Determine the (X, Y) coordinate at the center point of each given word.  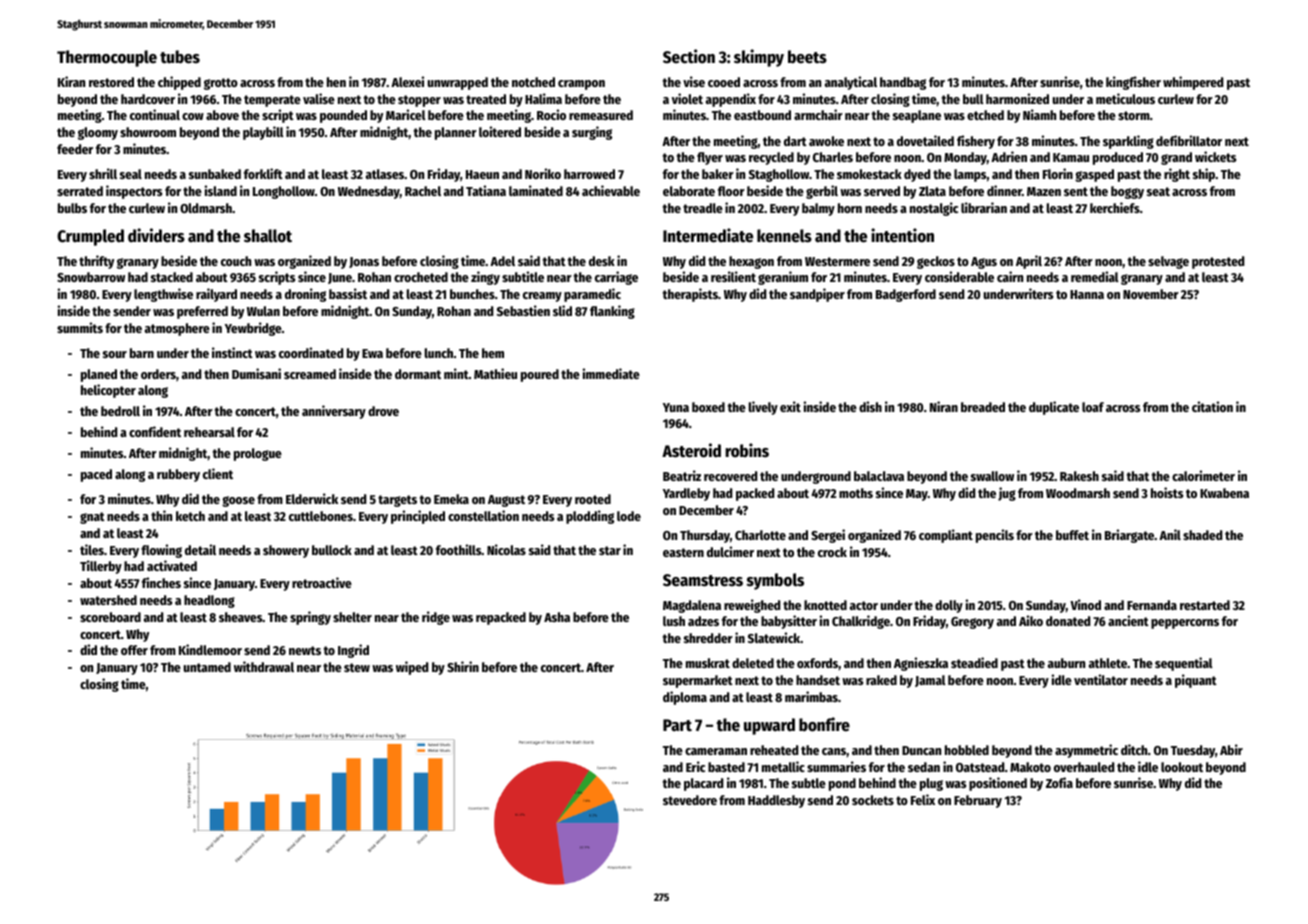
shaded (1203, 535)
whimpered (1193, 83)
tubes (180, 57)
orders (158, 374)
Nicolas (506, 549)
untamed (207, 667)
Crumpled (90, 237)
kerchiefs (1115, 207)
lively (763, 408)
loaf (1093, 407)
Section (689, 56)
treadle (703, 208)
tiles (92, 549)
